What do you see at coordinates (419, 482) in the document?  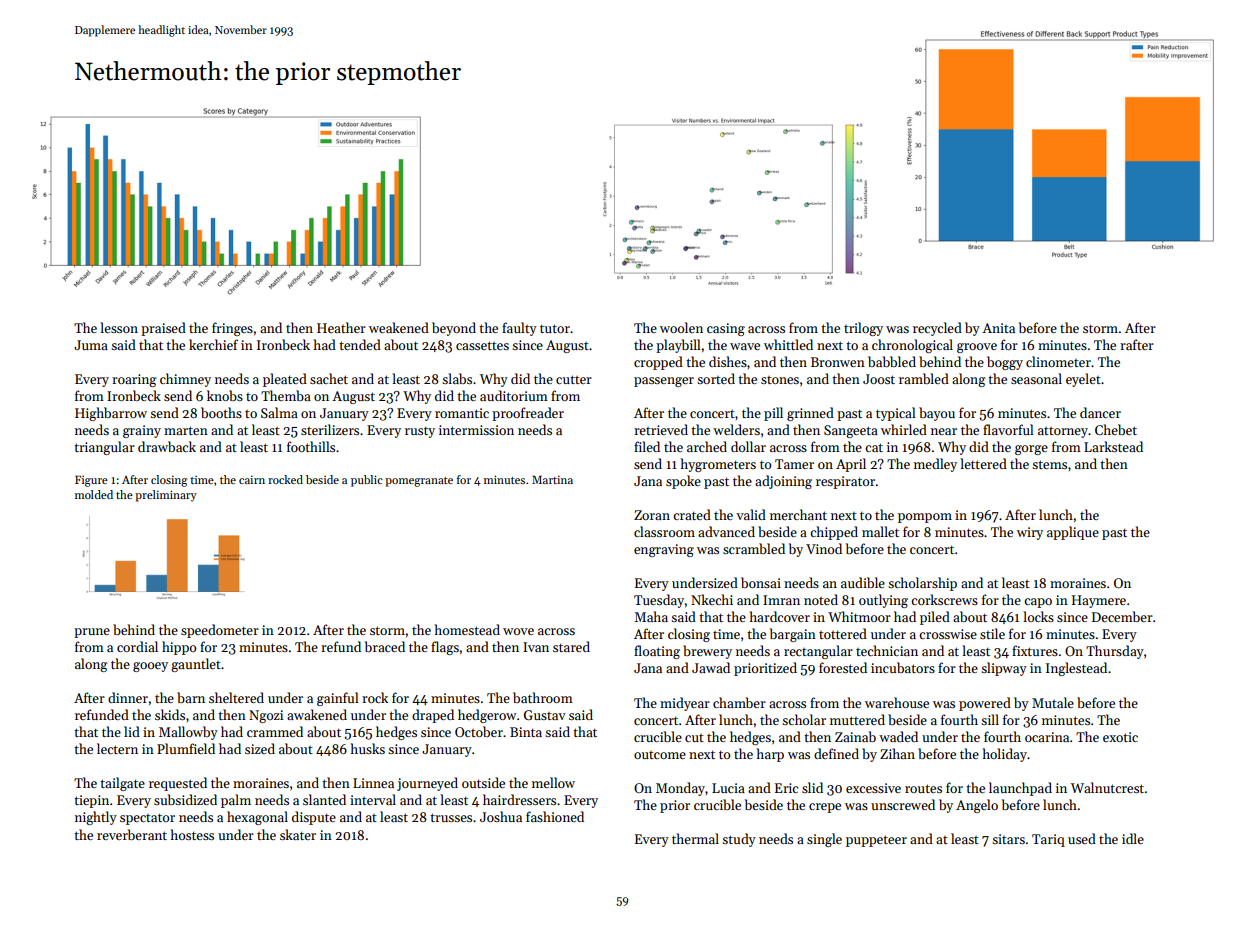 I see `pomegranate` at bounding box center [419, 482].
